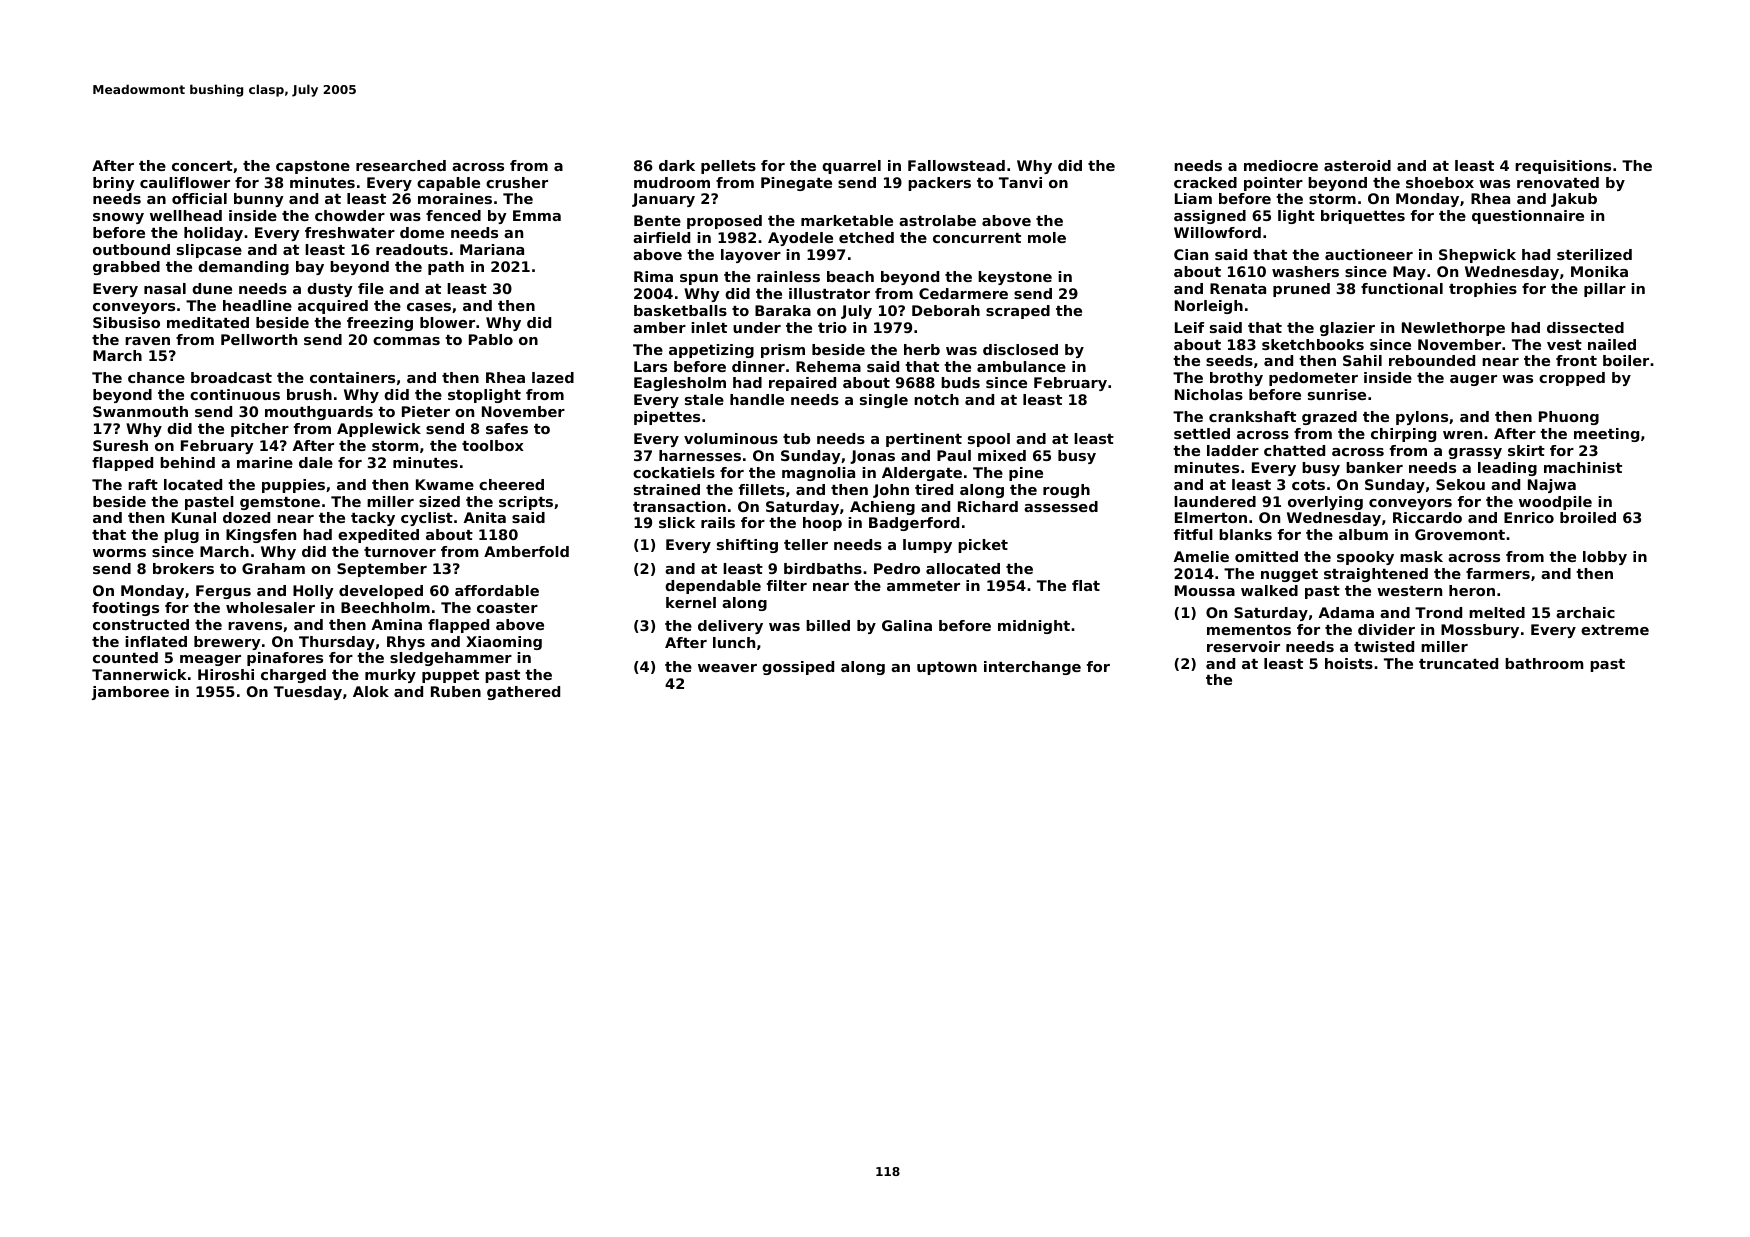 The height and width of the screenshot is (1237, 1750). Describe the element at coordinates (1594, 254) in the screenshot. I see `sterilized` at that location.
